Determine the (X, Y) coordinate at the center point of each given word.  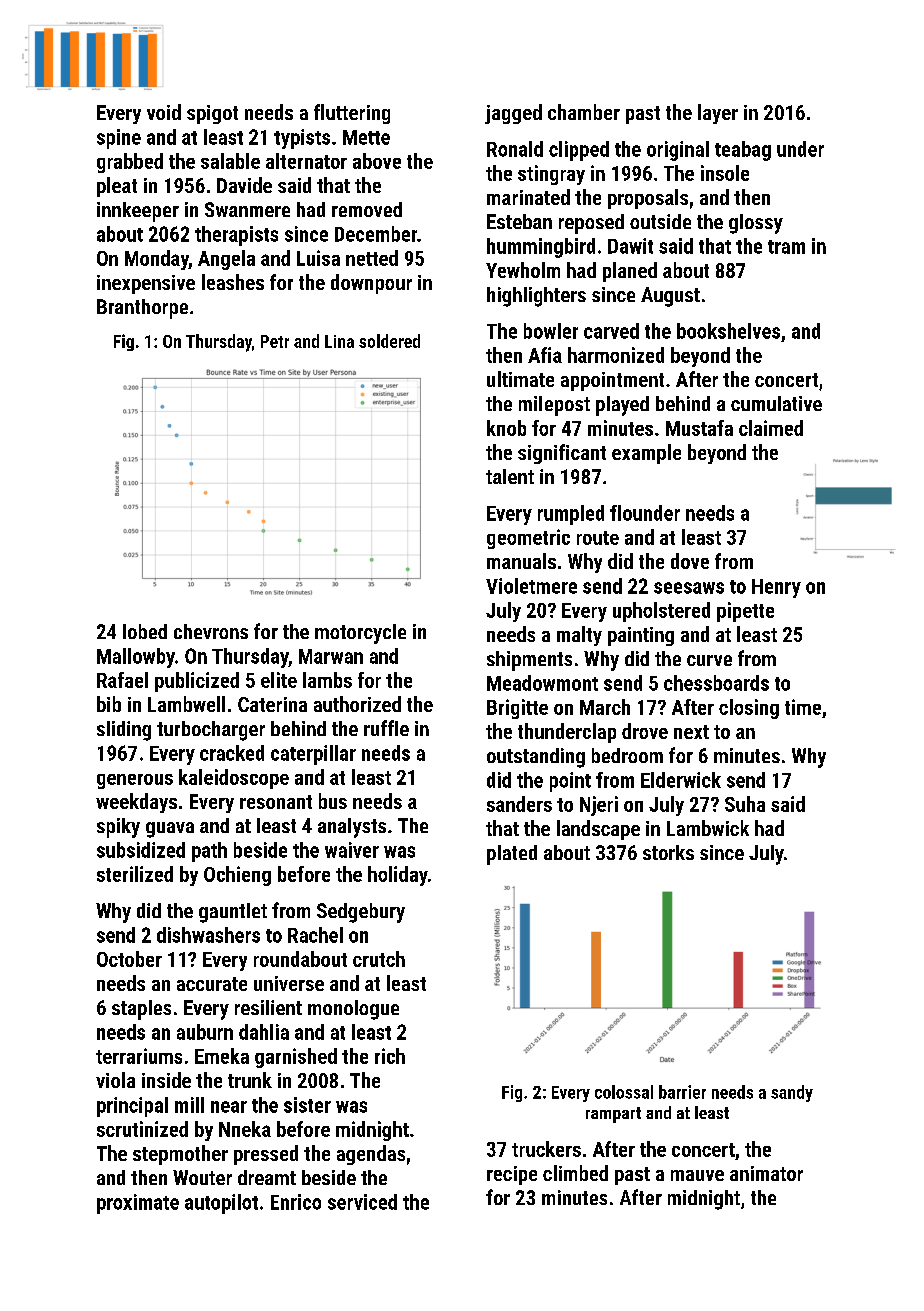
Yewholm (523, 270)
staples (141, 1010)
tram (786, 247)
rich (390, 1056)
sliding (124, 731)
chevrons (211, 631)
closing (749, 709)
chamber (584, 112)
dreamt (267, 1177)
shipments (529, 661)
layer (718, 114)
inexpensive (146, 284)
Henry (776, 588)
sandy (792, 1093)
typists (302, 139)
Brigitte (517, 709)
